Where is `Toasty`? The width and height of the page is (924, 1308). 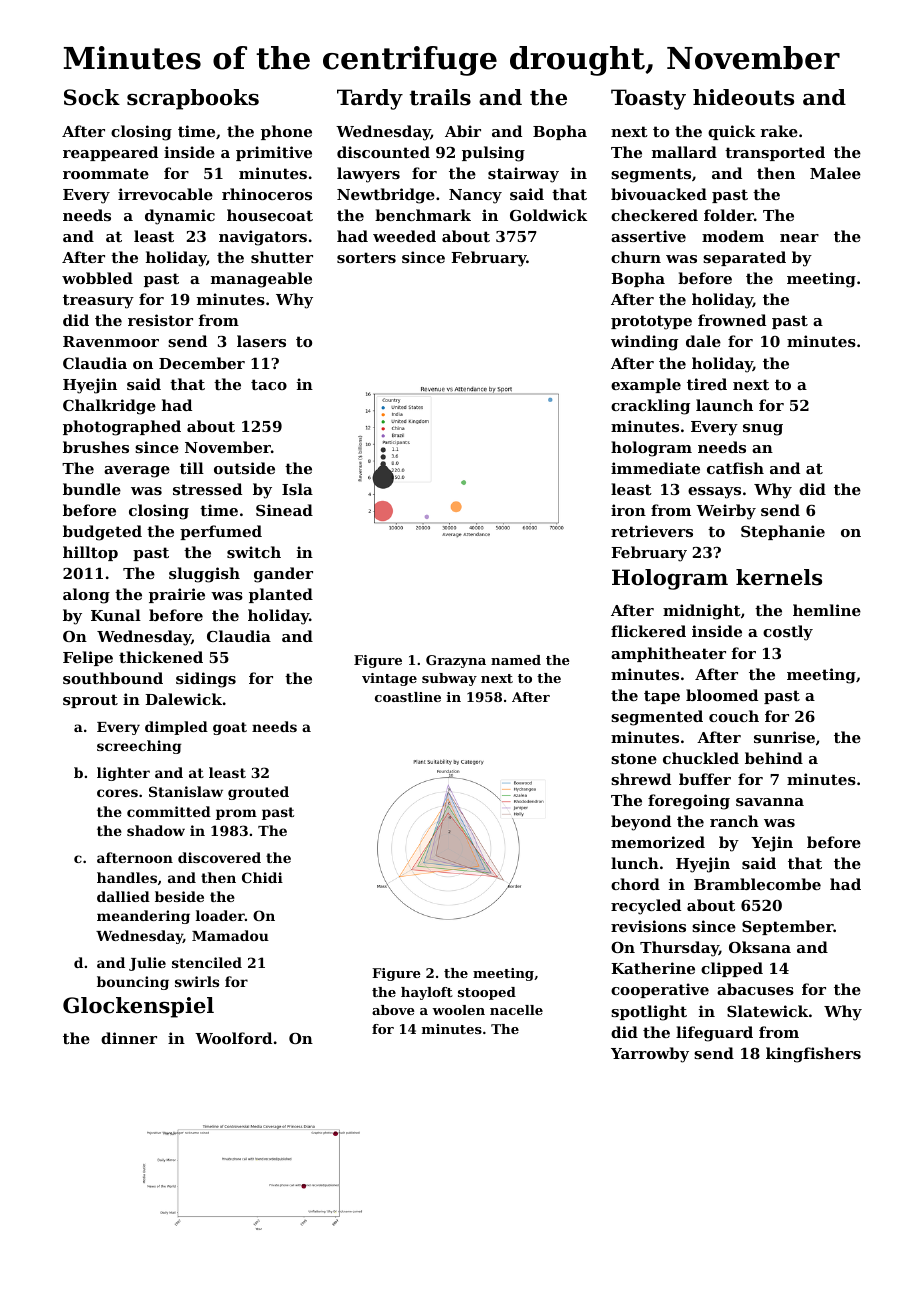 Toasty is located at coordinates (648, 99).
